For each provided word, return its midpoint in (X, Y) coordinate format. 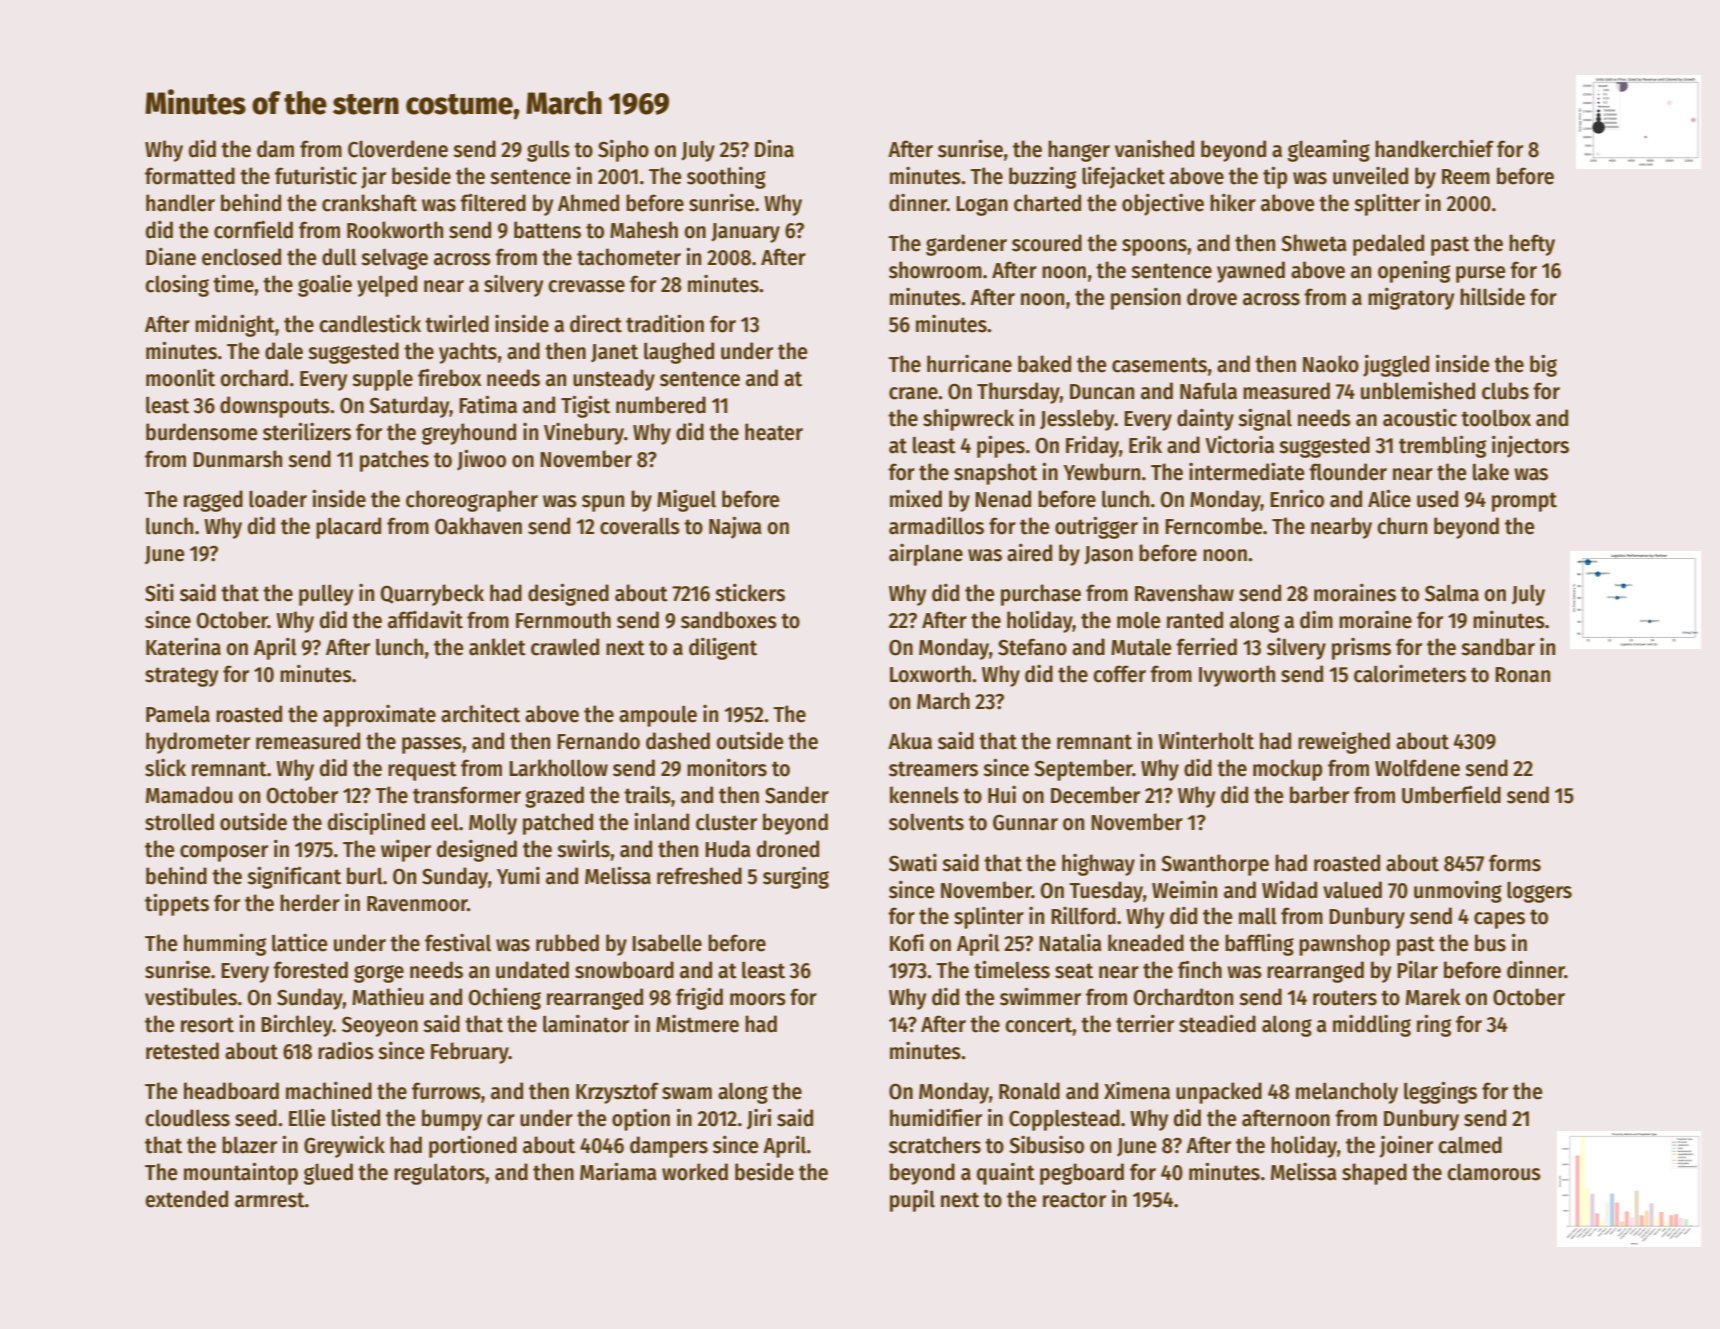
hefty (1532, 245)
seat (1074, 971)
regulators (439, 1174)
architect (480, 714)
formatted (190, 176)
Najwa (735, 527)
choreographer (472, 501)
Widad (1289, 889)
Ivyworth (1237, 676)
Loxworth (930, 674)
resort (207, 1025)
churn (1402, 526)
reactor (1074, 1200)
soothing (726, 178)
